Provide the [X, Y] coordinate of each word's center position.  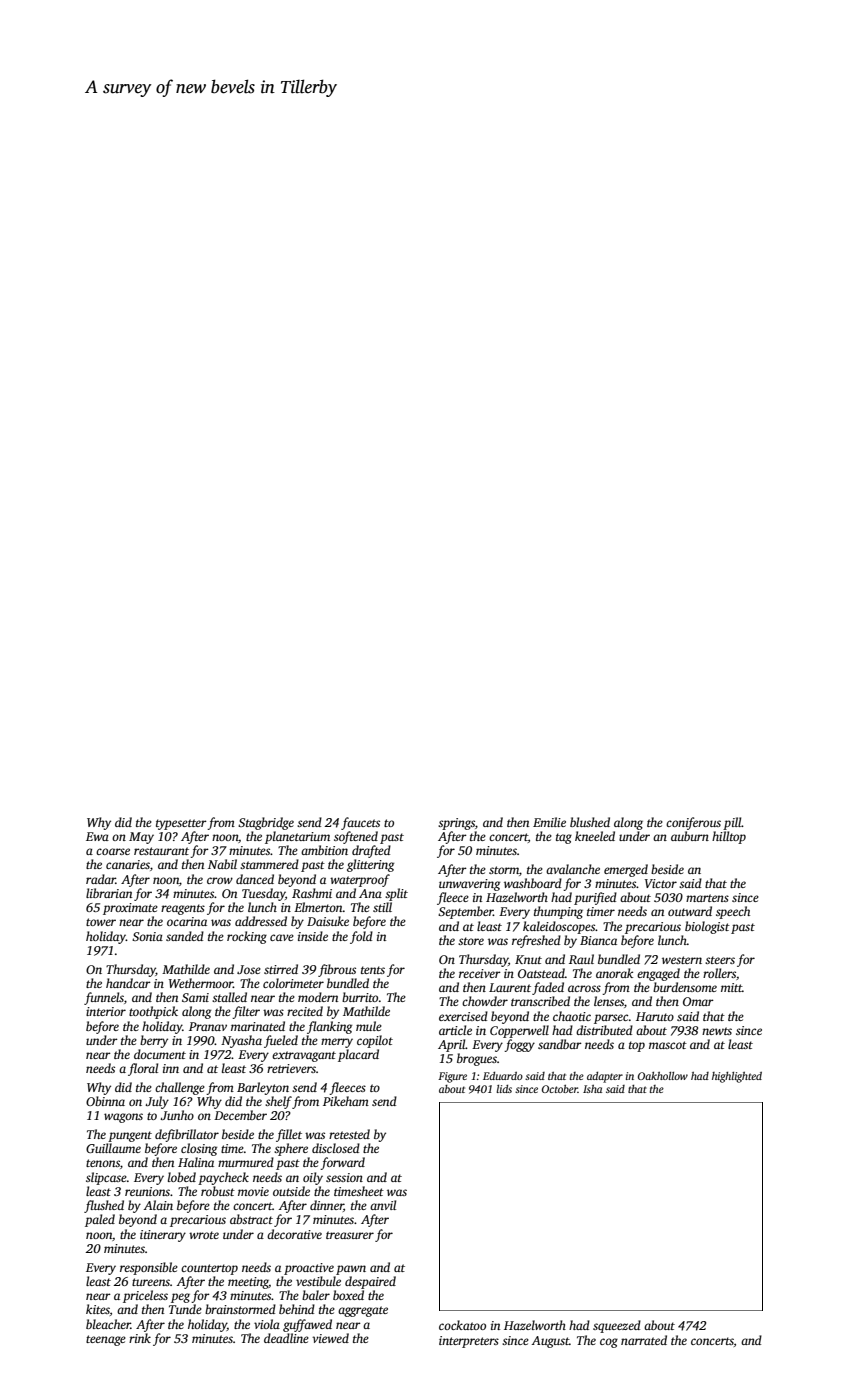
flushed [104, 1206]
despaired [370, 1282]
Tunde [185, 1309]
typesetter [181, 824]
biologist [707, 927]
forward [342, 1163]
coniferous [693, 823]
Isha [592, 1089]
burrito [360, 997]
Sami [195, 997]
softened [356, 837]
